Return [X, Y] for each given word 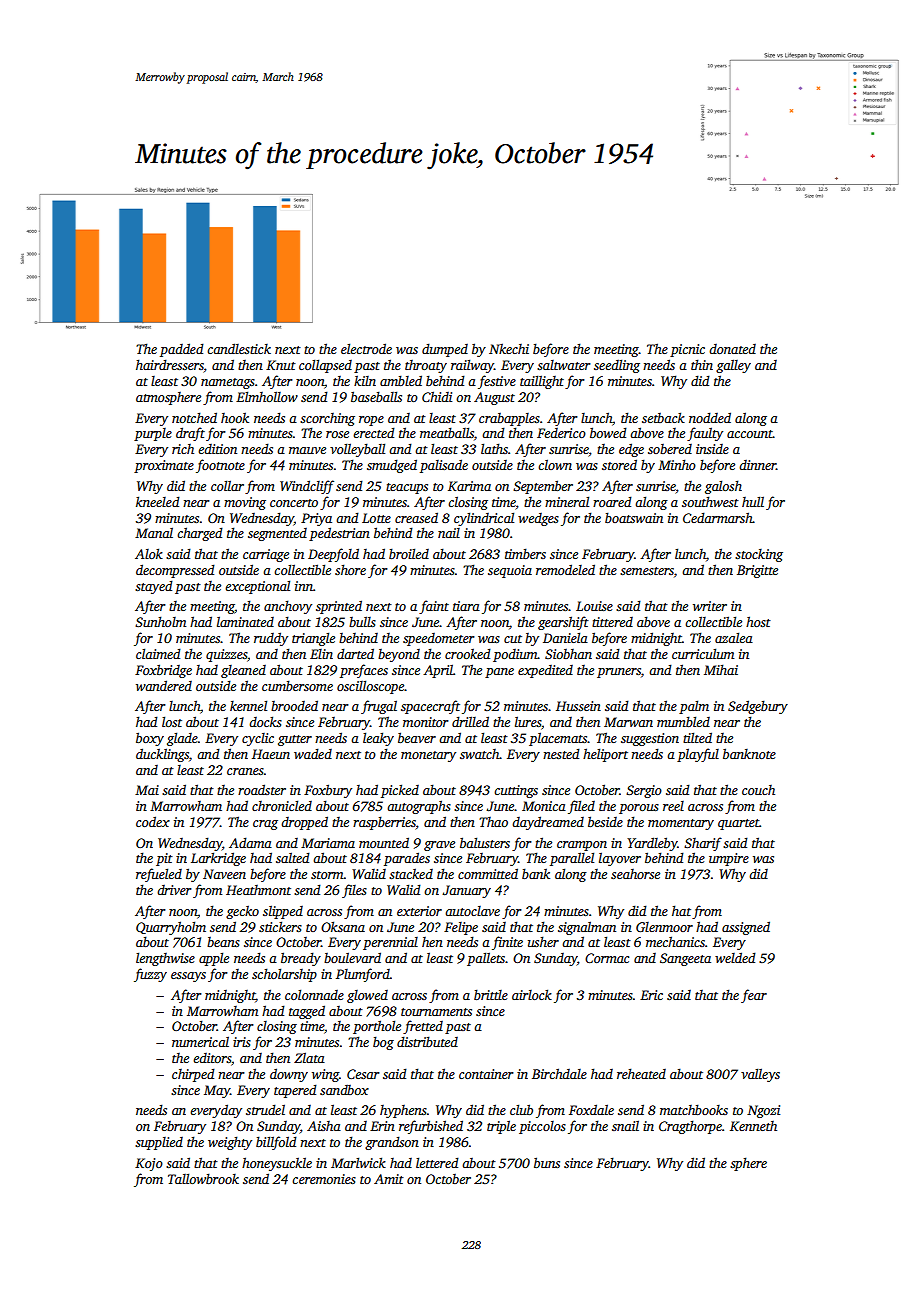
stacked [411, 873]
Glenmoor [664, 927]
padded [182, 350]
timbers [525, 553]
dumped [445, 350]
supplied [159, 1143]
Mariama [328, 843]
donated [732, 349]
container [486, 1074]
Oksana [343, 926]
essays [188, 977]
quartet [739, 824]
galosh [723, 487]
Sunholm [160, 621]
